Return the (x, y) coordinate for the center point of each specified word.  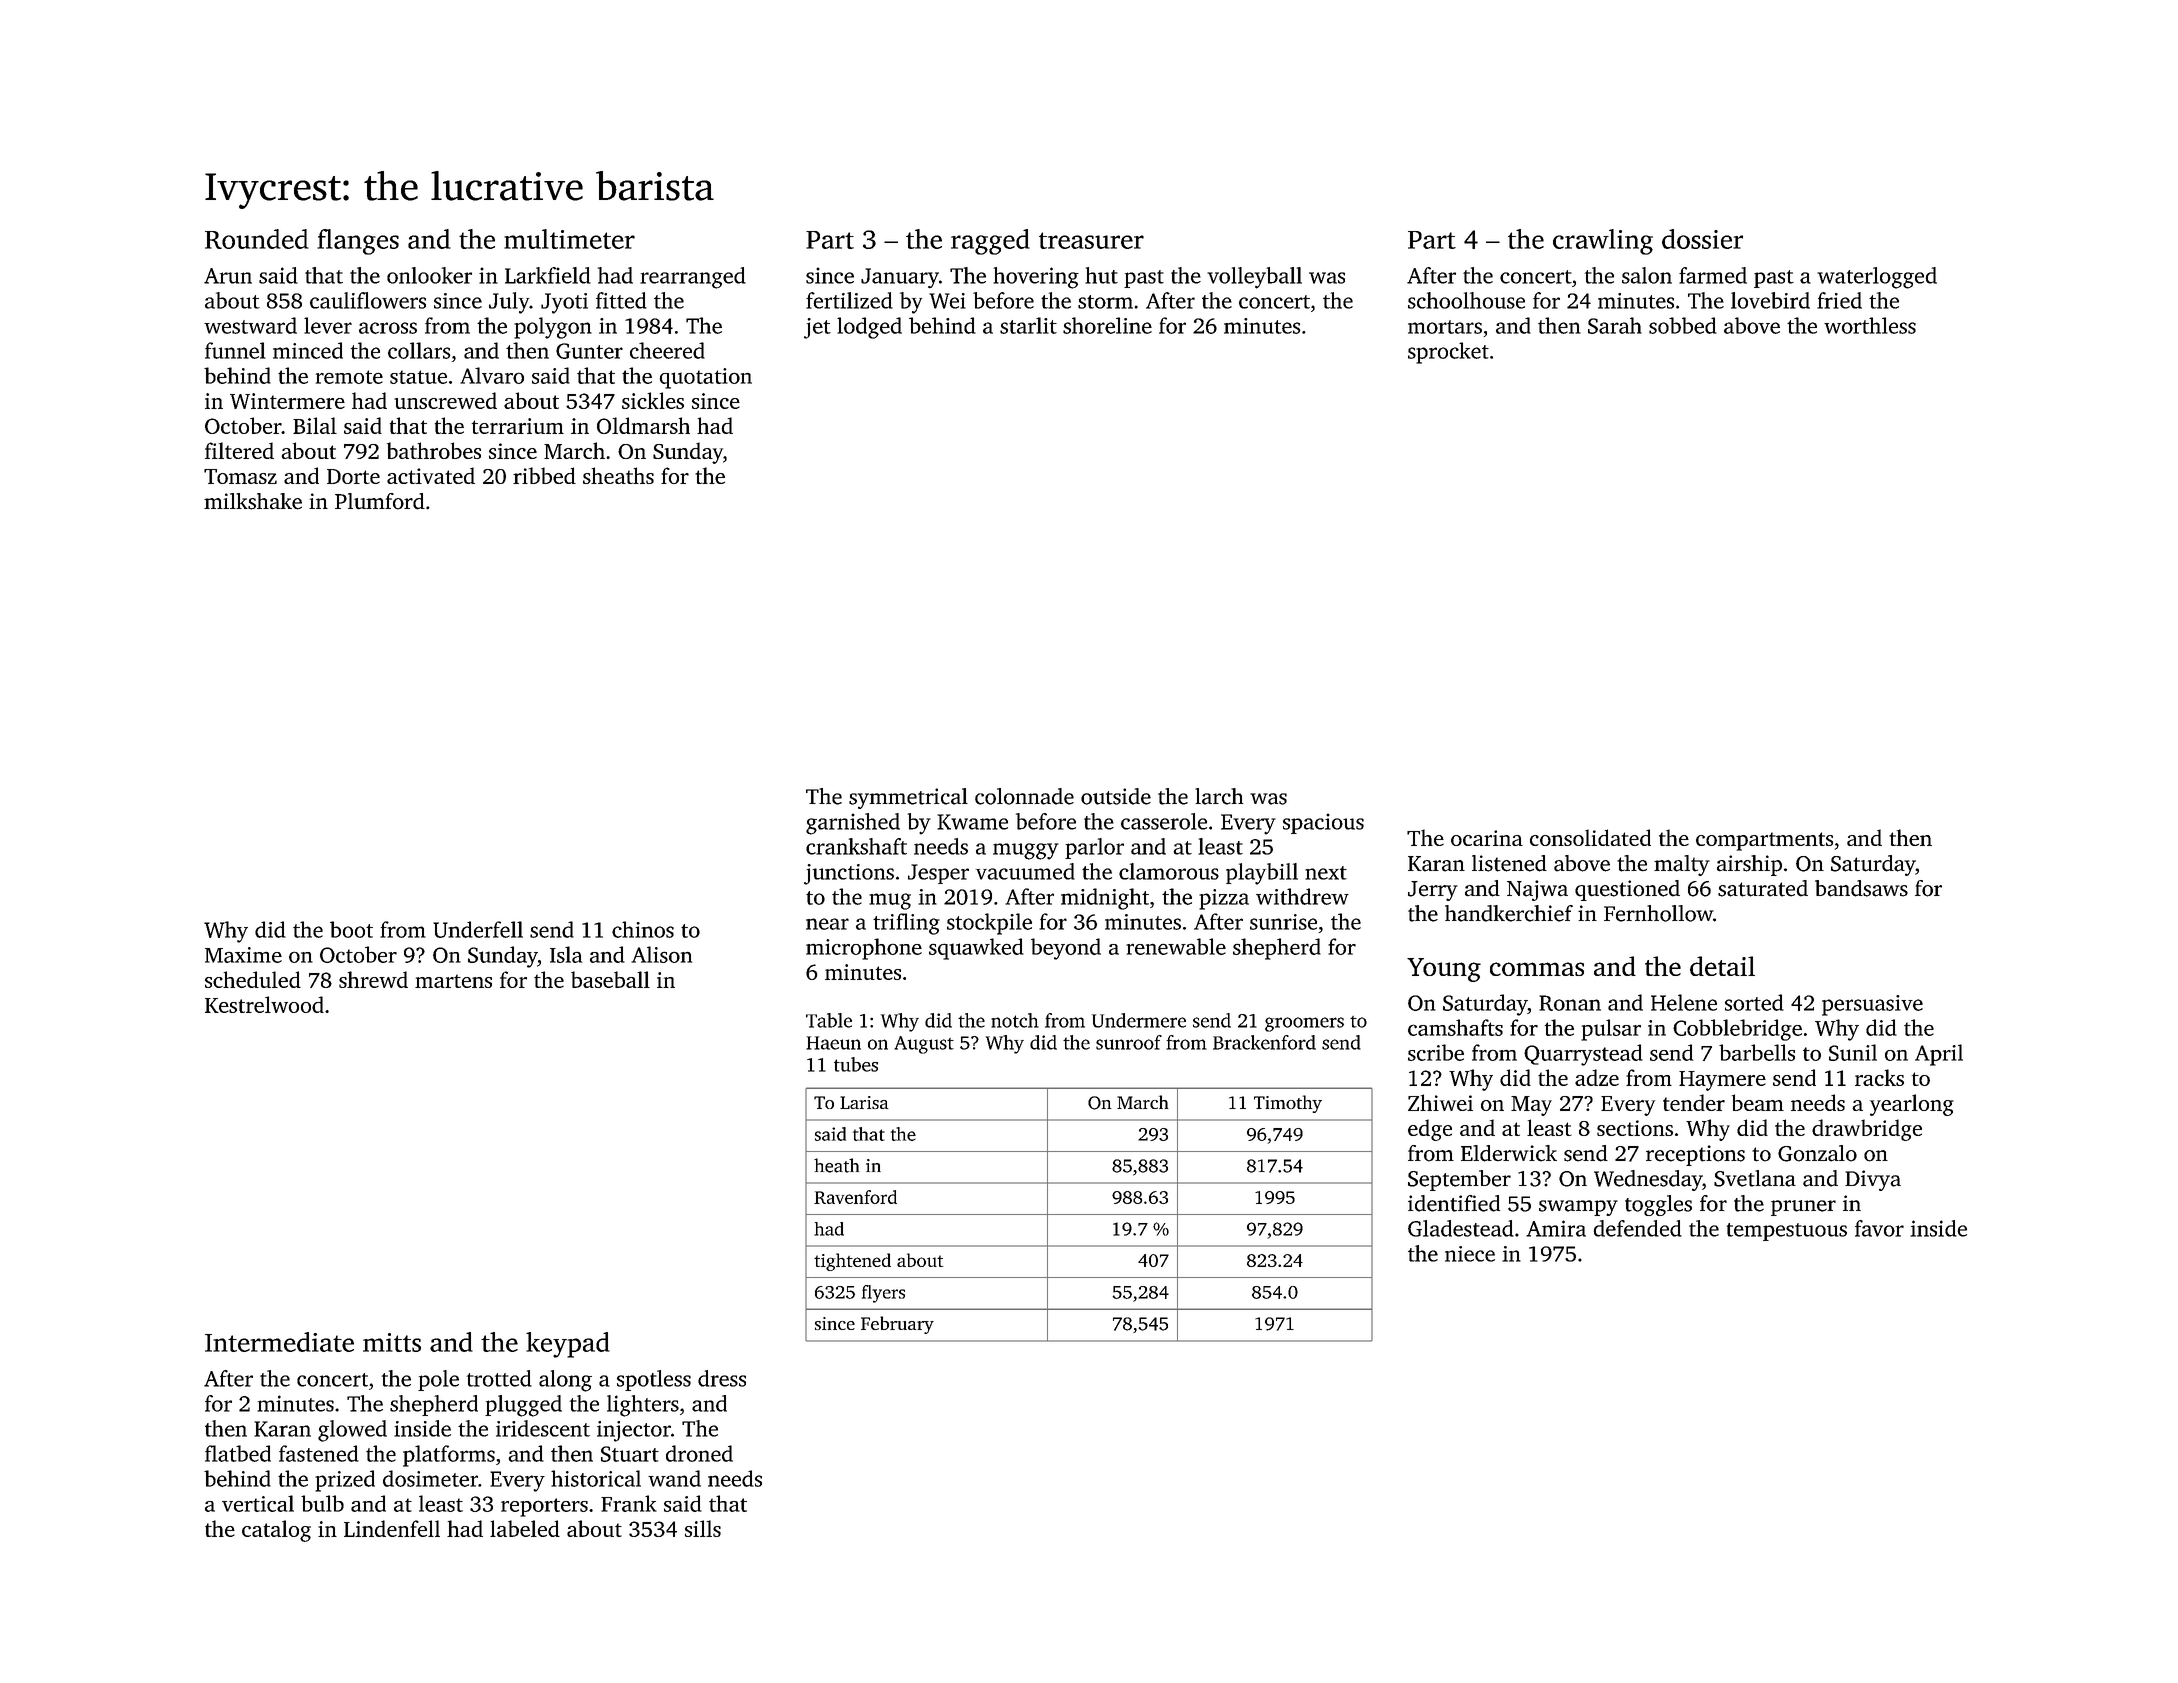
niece (1470, 1254)
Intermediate (279, 1342)
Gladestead (1461, 1228)
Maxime (243, 955)
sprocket (1448, 353)
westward (250, 325)
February (897, 1325)
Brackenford (1264, 1042)
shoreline (1107, 325)
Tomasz (240, 476)
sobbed (1683, 325)
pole (438, 1380)
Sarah (1615, 325)
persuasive (1872, 1005)
